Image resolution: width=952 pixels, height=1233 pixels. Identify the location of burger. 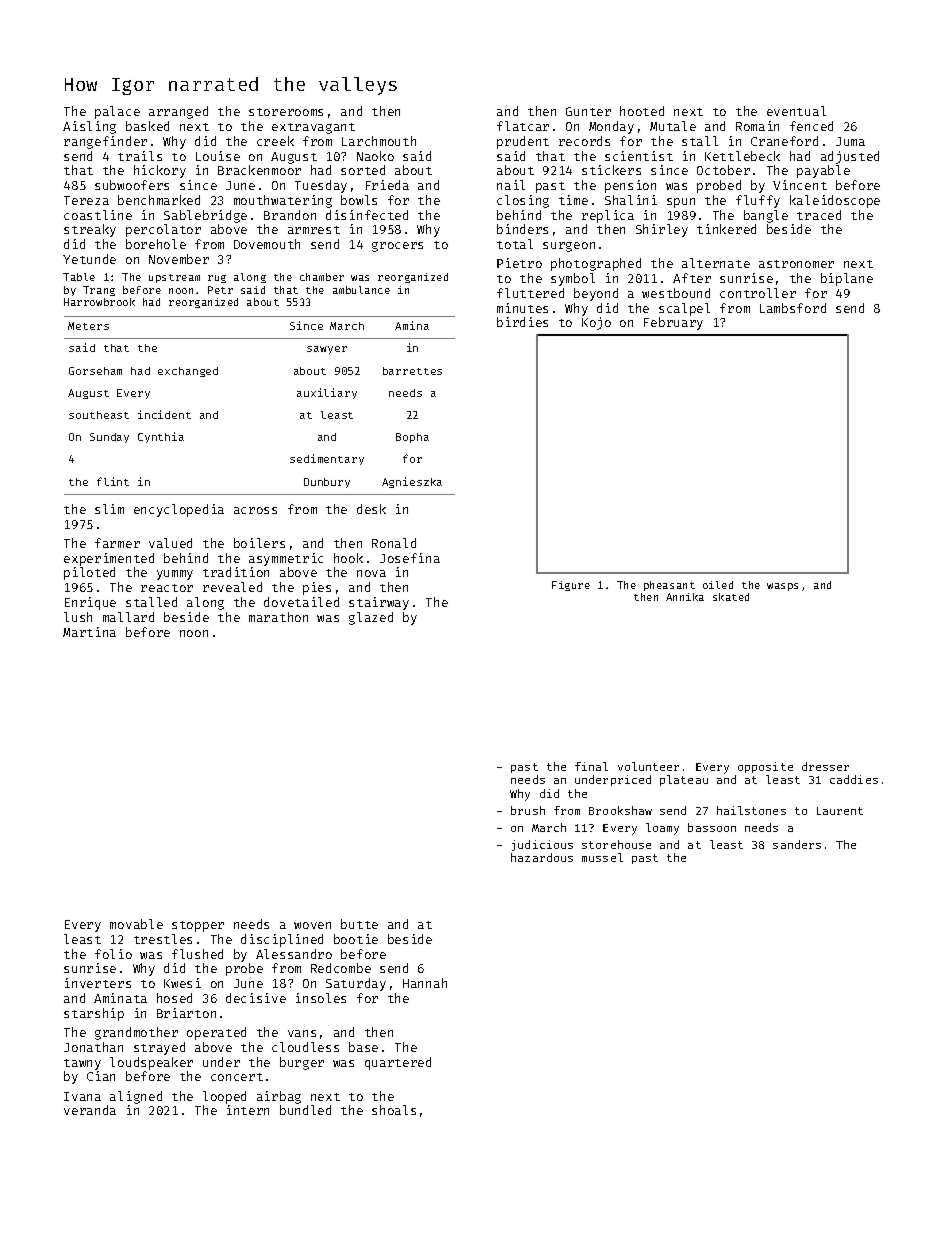
(302, 1063).
